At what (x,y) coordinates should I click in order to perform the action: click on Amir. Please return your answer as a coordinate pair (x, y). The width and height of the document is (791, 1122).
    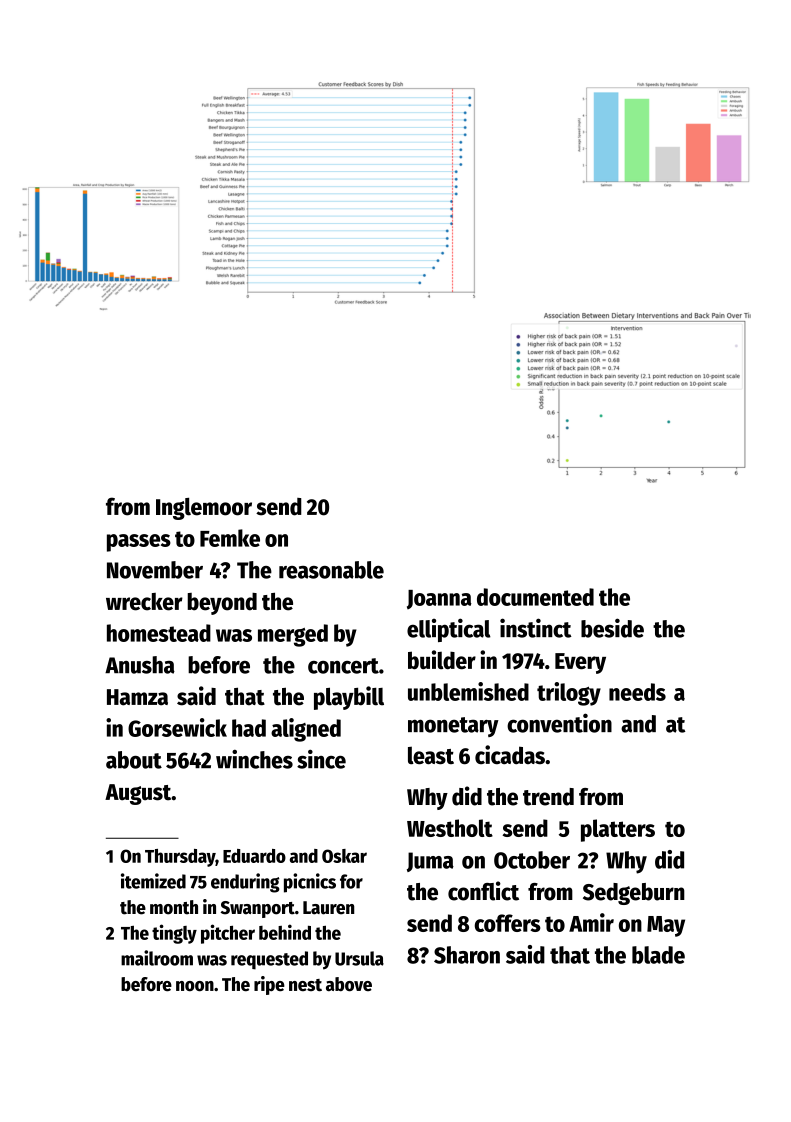
    Looking at the image, I should click on (591, 922).
